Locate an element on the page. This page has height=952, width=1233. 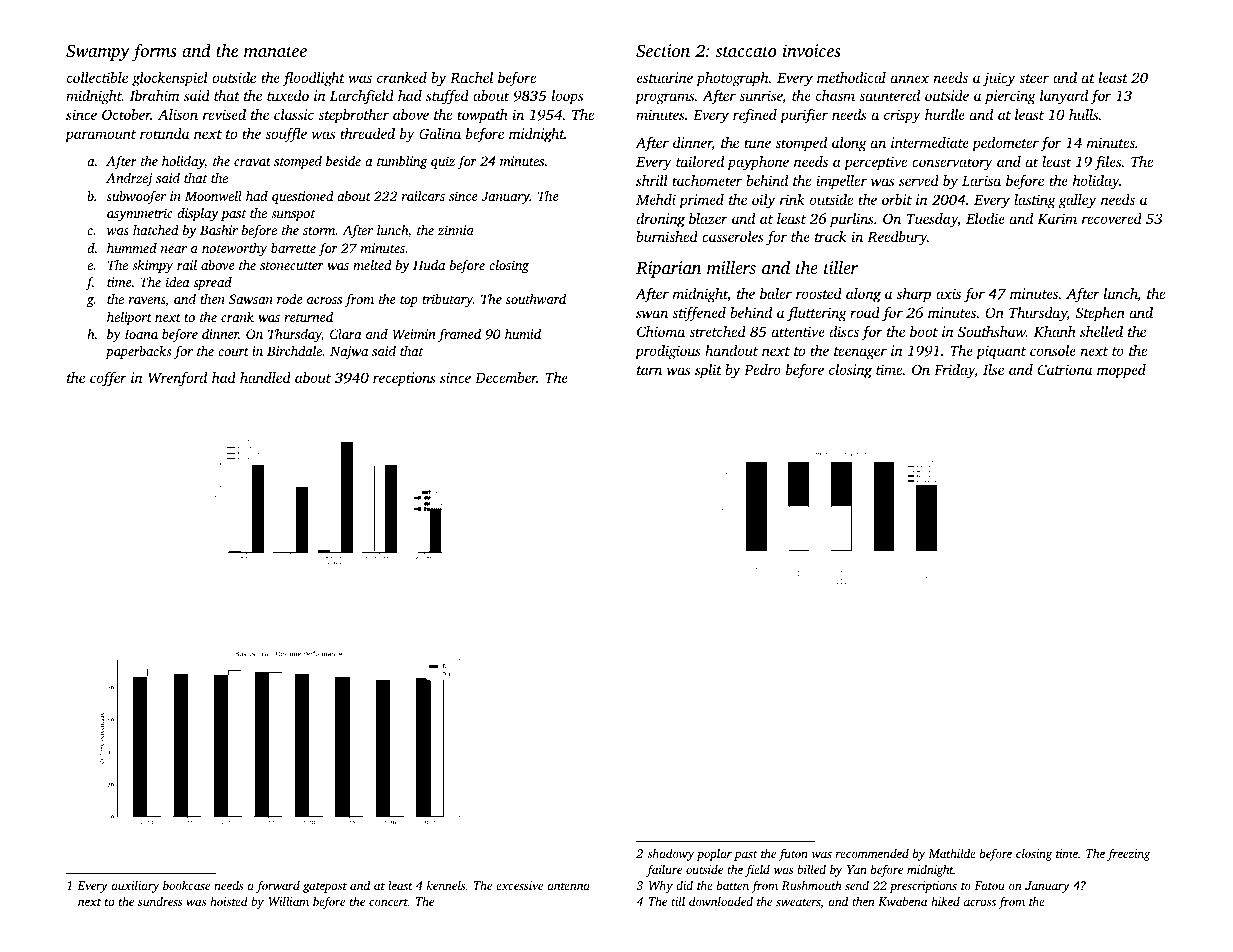
invoices is located at coordinates (812, 50).
